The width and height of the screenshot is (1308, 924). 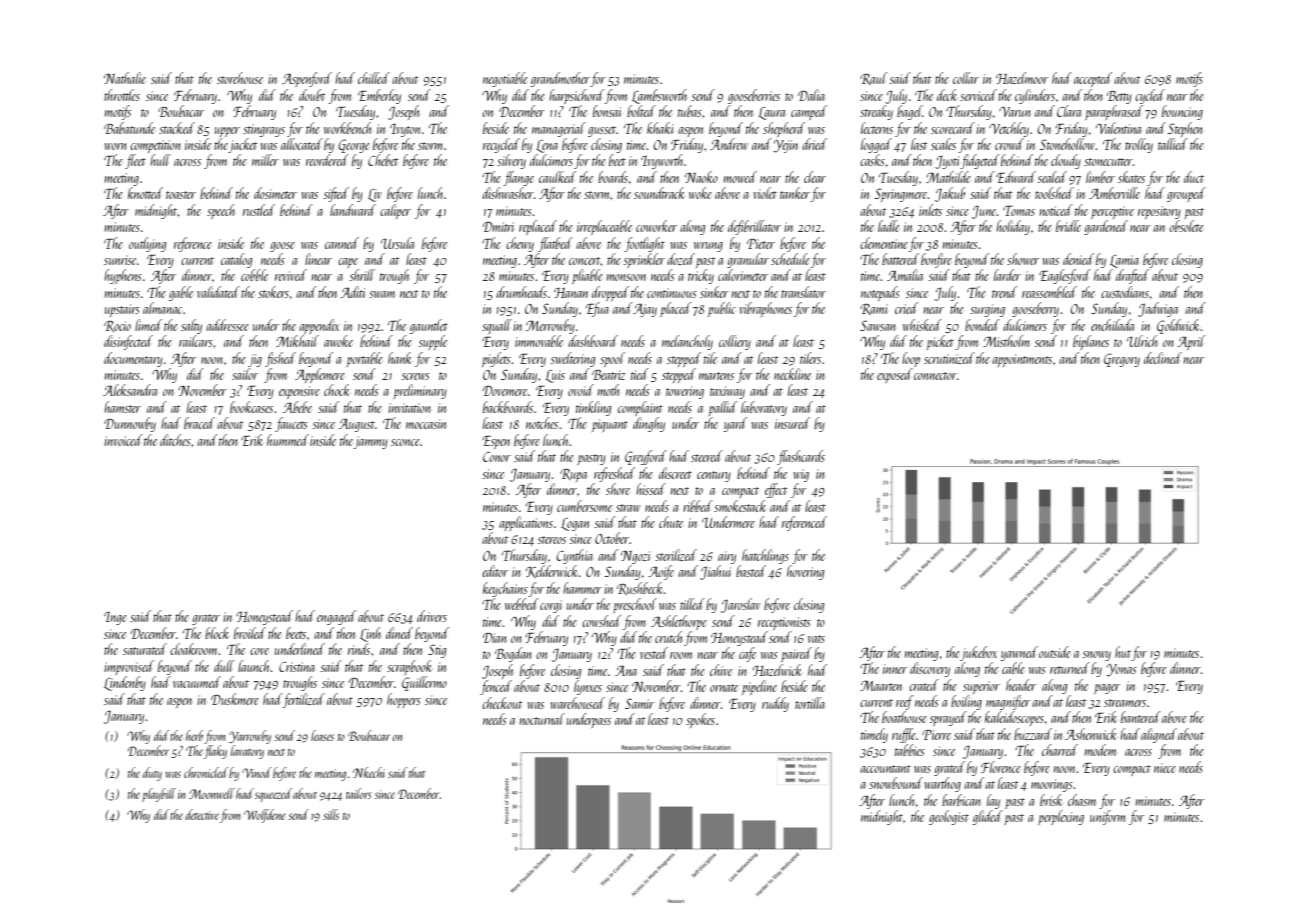 I want to click on Yarrowby, so click(x=250, y=737).
